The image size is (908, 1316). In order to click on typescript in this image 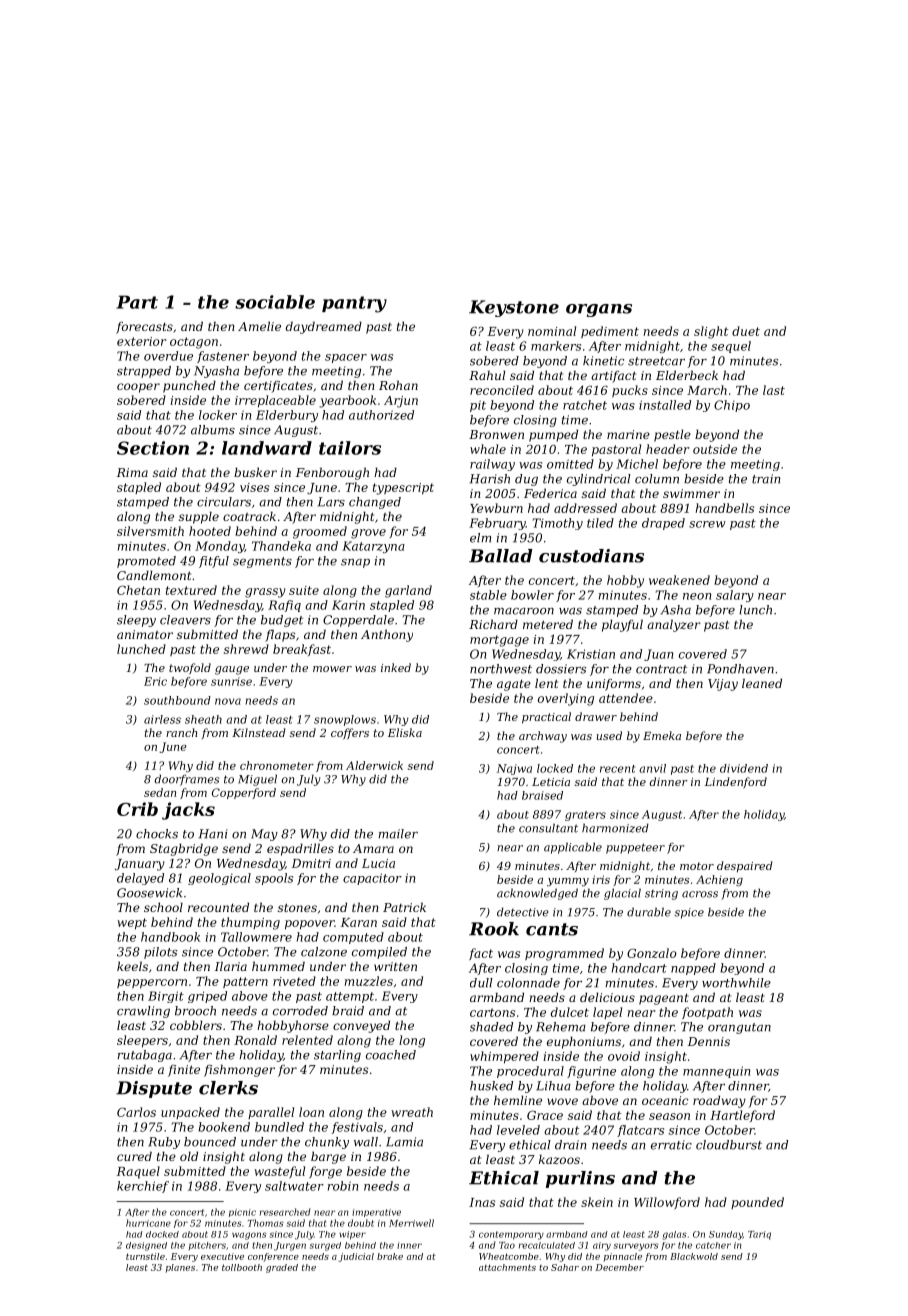, I will do `click(403, 489)`.
